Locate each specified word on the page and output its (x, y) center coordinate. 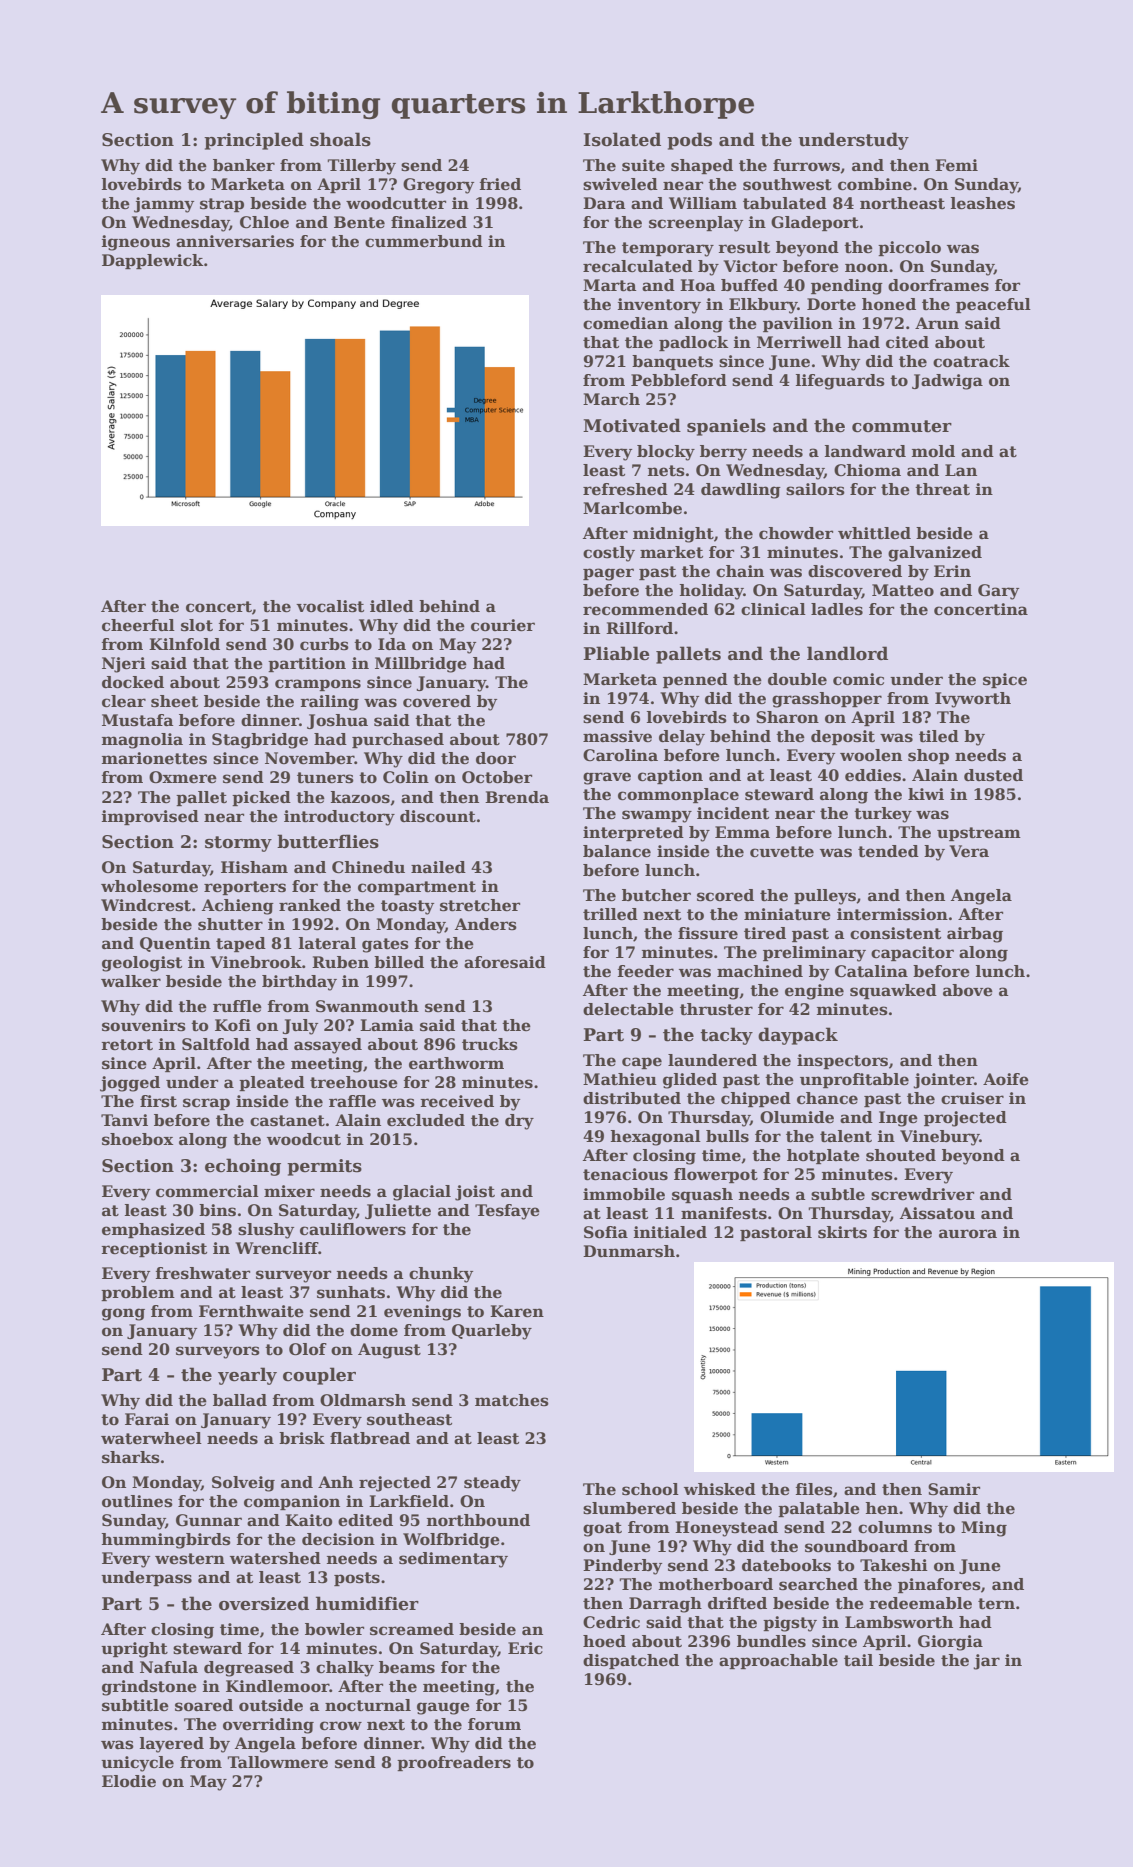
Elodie (129, 1781)
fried (500, 184)
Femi (956, 165)
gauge (443, 1708)
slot (197, 625)
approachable (778, 1661)
